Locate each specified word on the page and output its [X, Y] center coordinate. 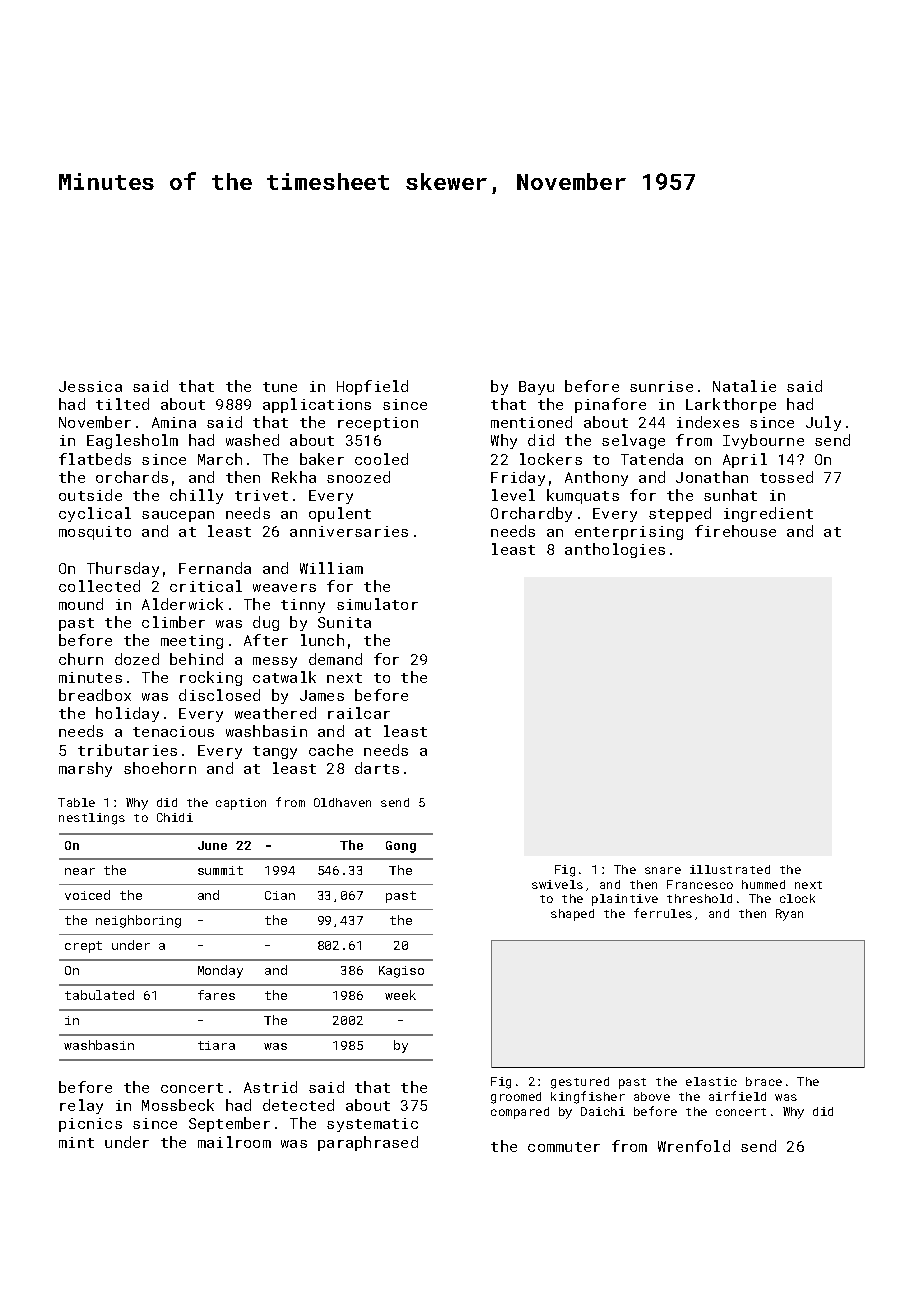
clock [797, 898]
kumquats [583, 496]
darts [377, 768]
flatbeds [95, 459]
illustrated [730, 869]
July [823, 423]
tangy [275, 752]
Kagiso [401, 972]
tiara [216, 1045]
